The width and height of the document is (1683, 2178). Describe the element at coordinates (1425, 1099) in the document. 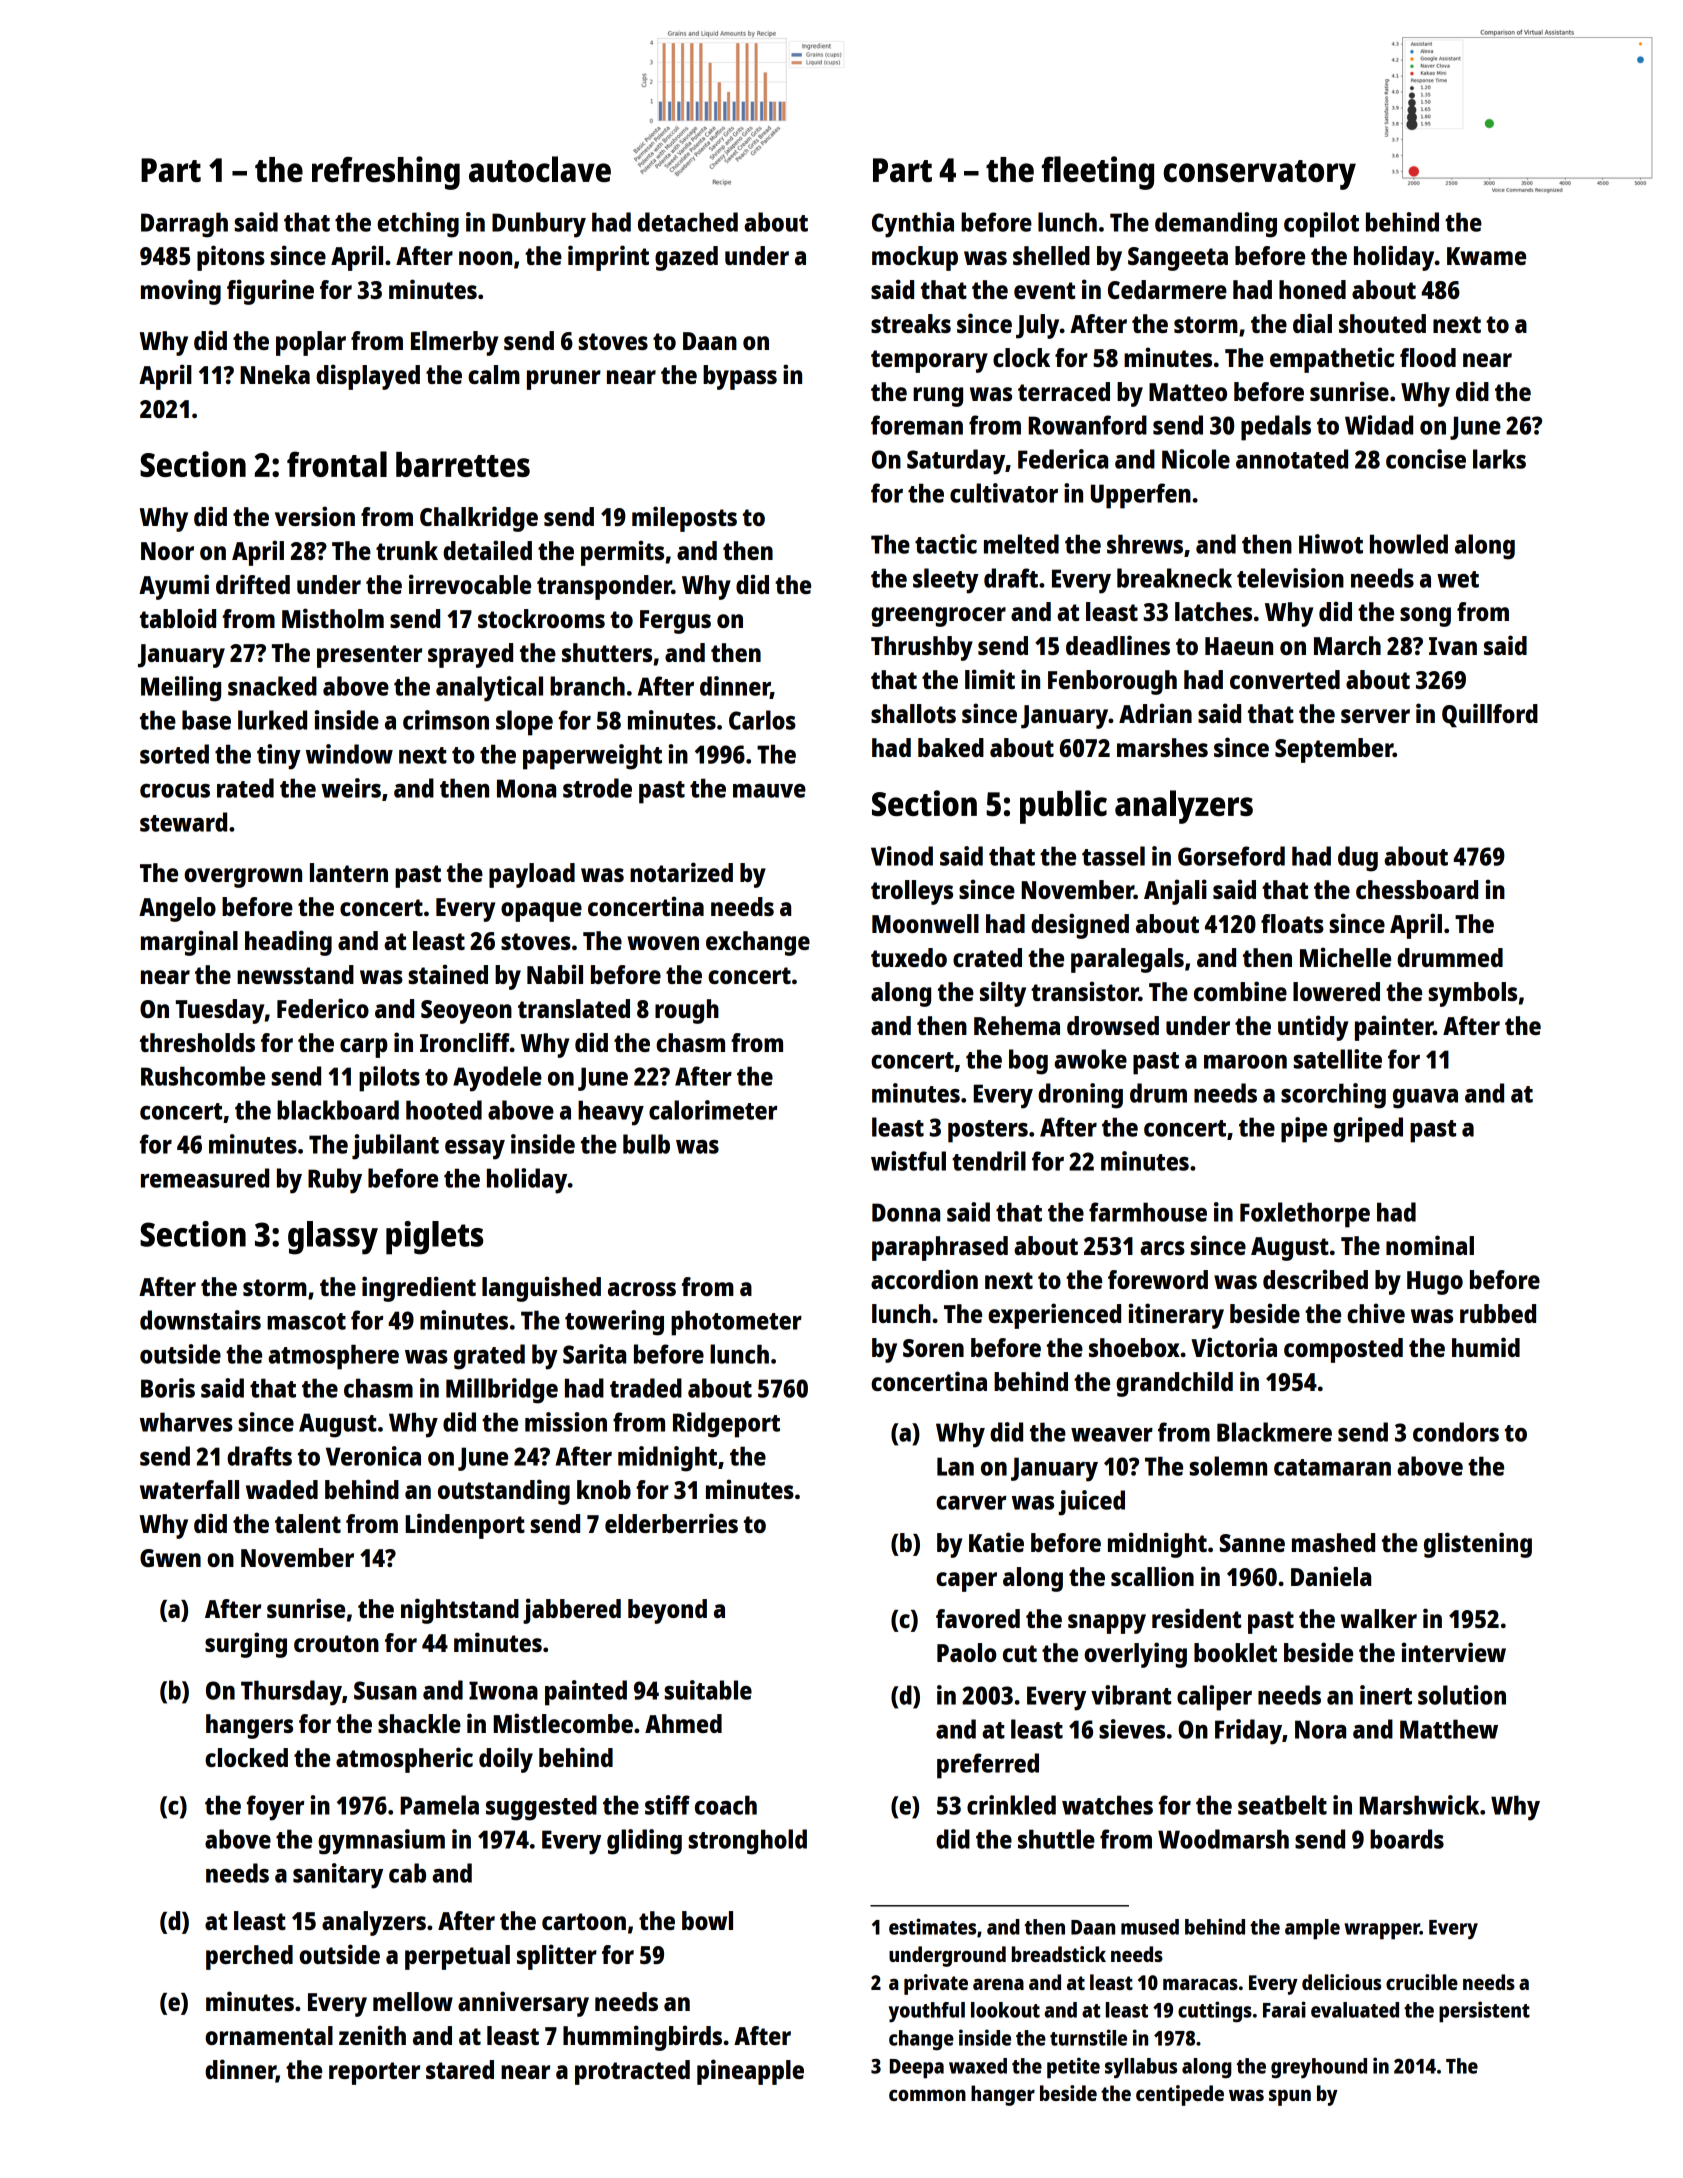

I see `guava` at that location.
